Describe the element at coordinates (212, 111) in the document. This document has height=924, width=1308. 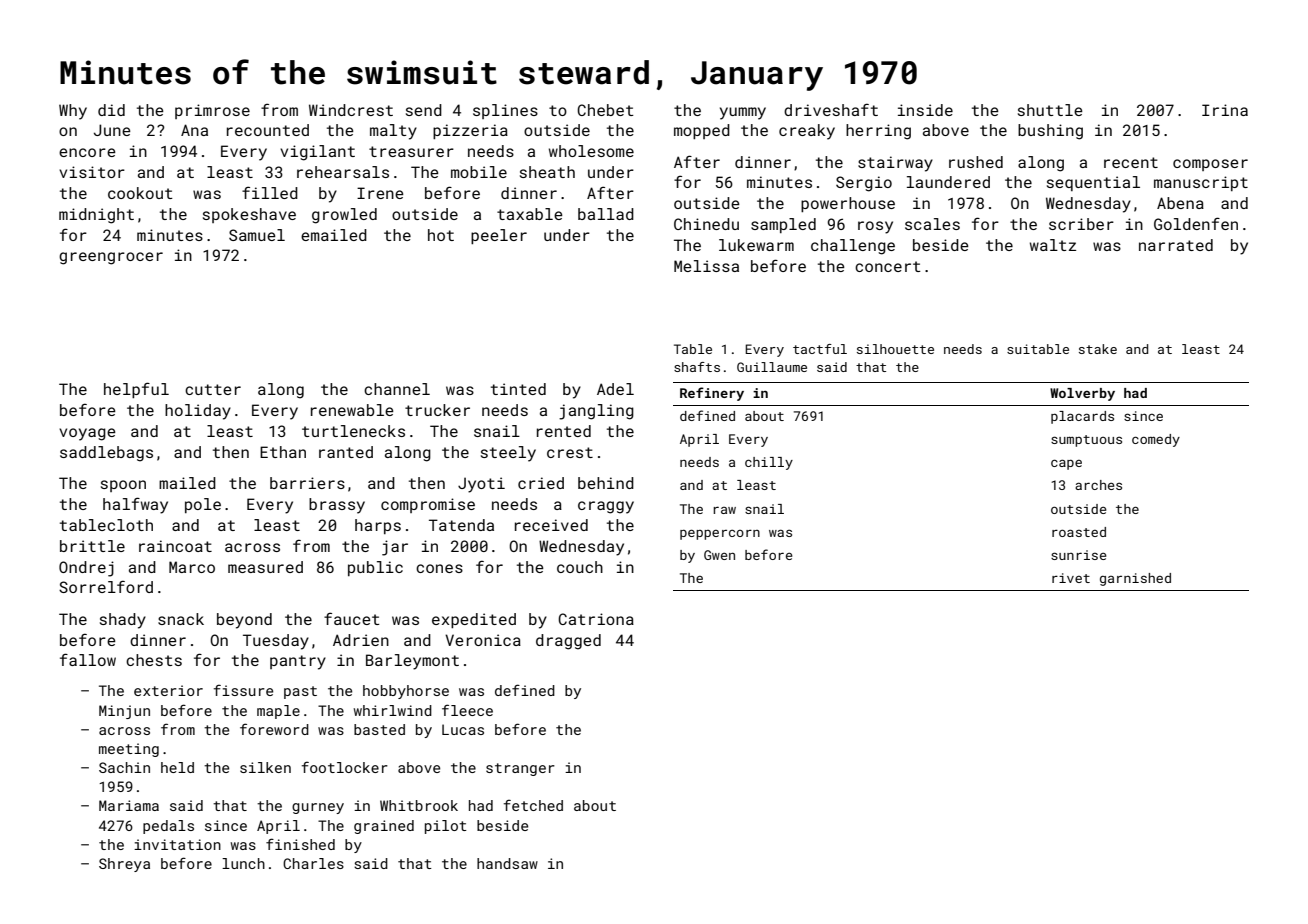
I see `primrose` at that location.
